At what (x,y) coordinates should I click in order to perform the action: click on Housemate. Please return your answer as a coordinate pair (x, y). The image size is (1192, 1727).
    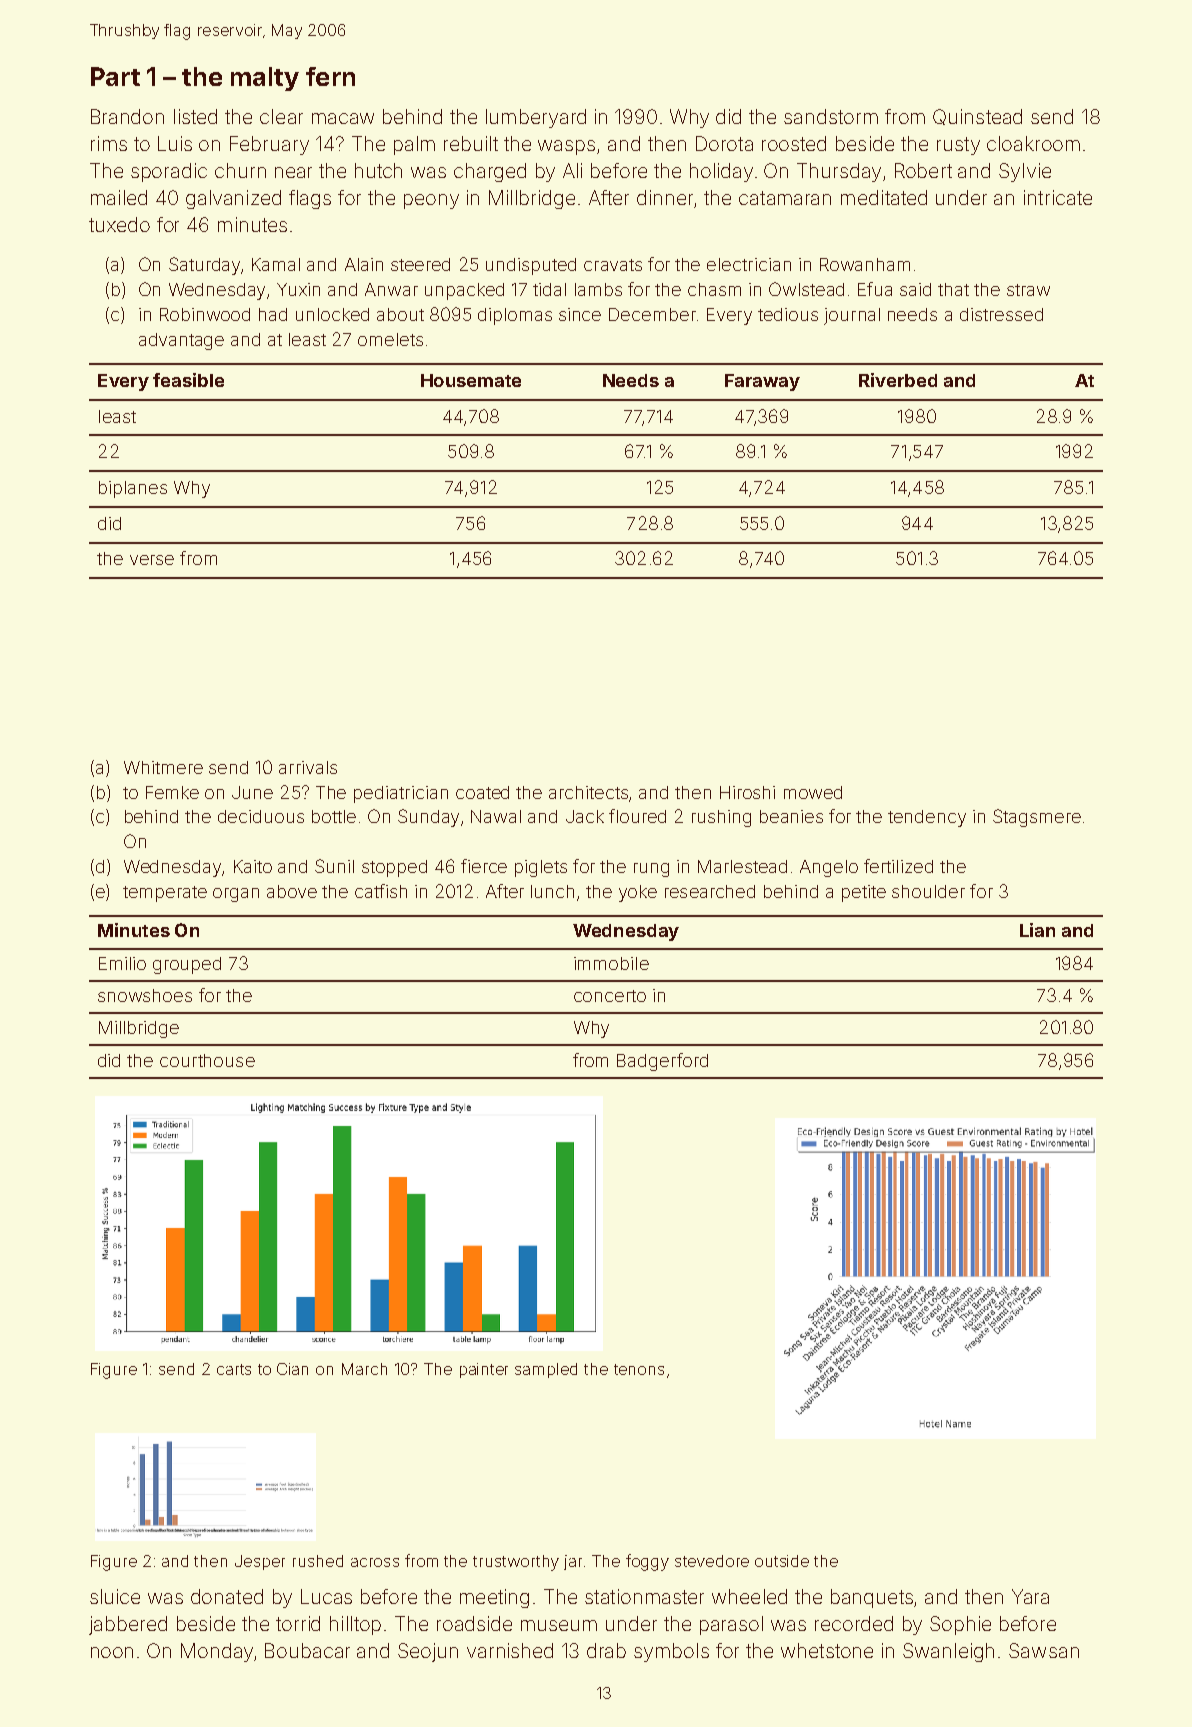
    Looking at the image, I should click on (471, 380).
